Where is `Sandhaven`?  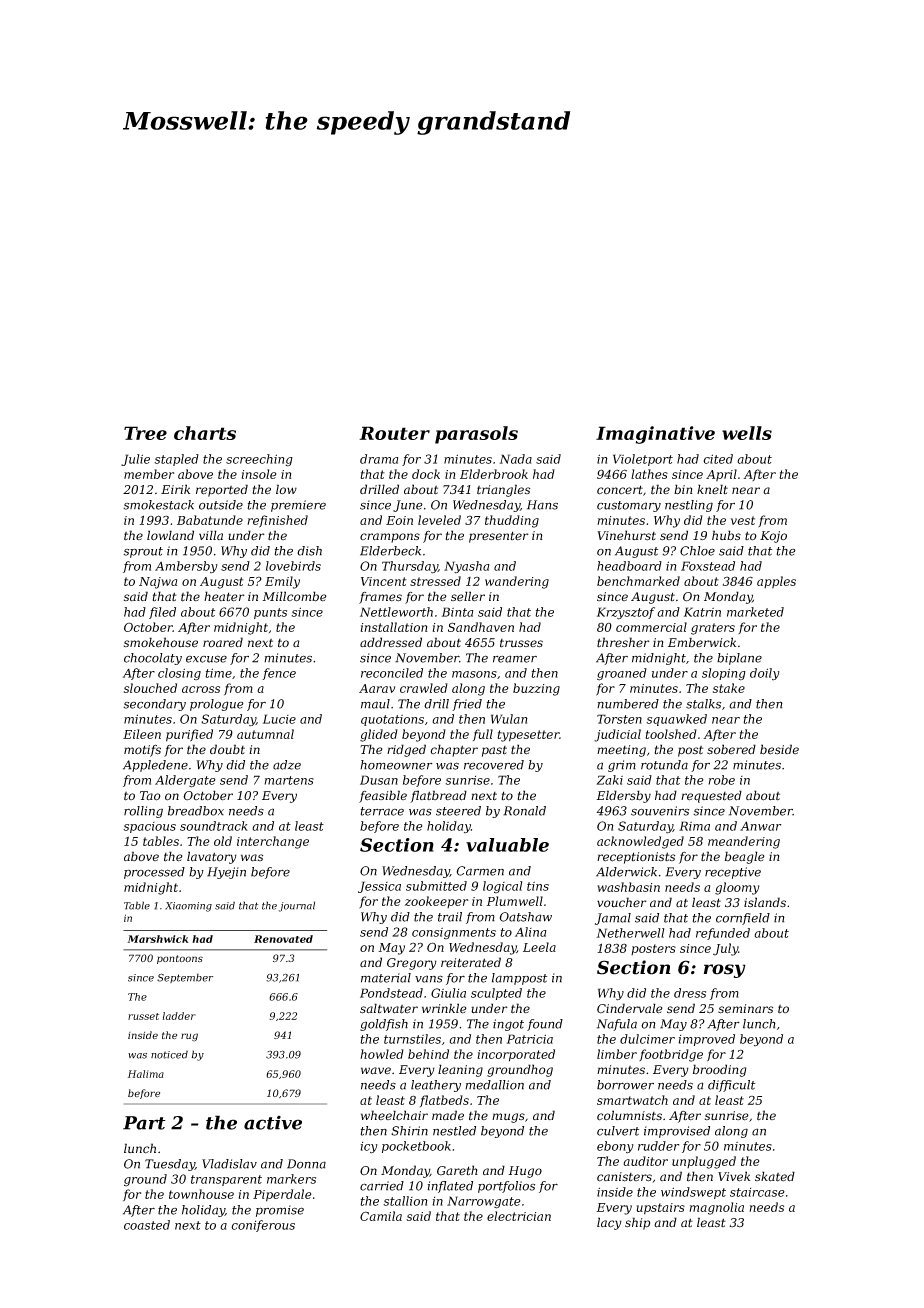
Sandhaven is located at coordinates (481, 627).
